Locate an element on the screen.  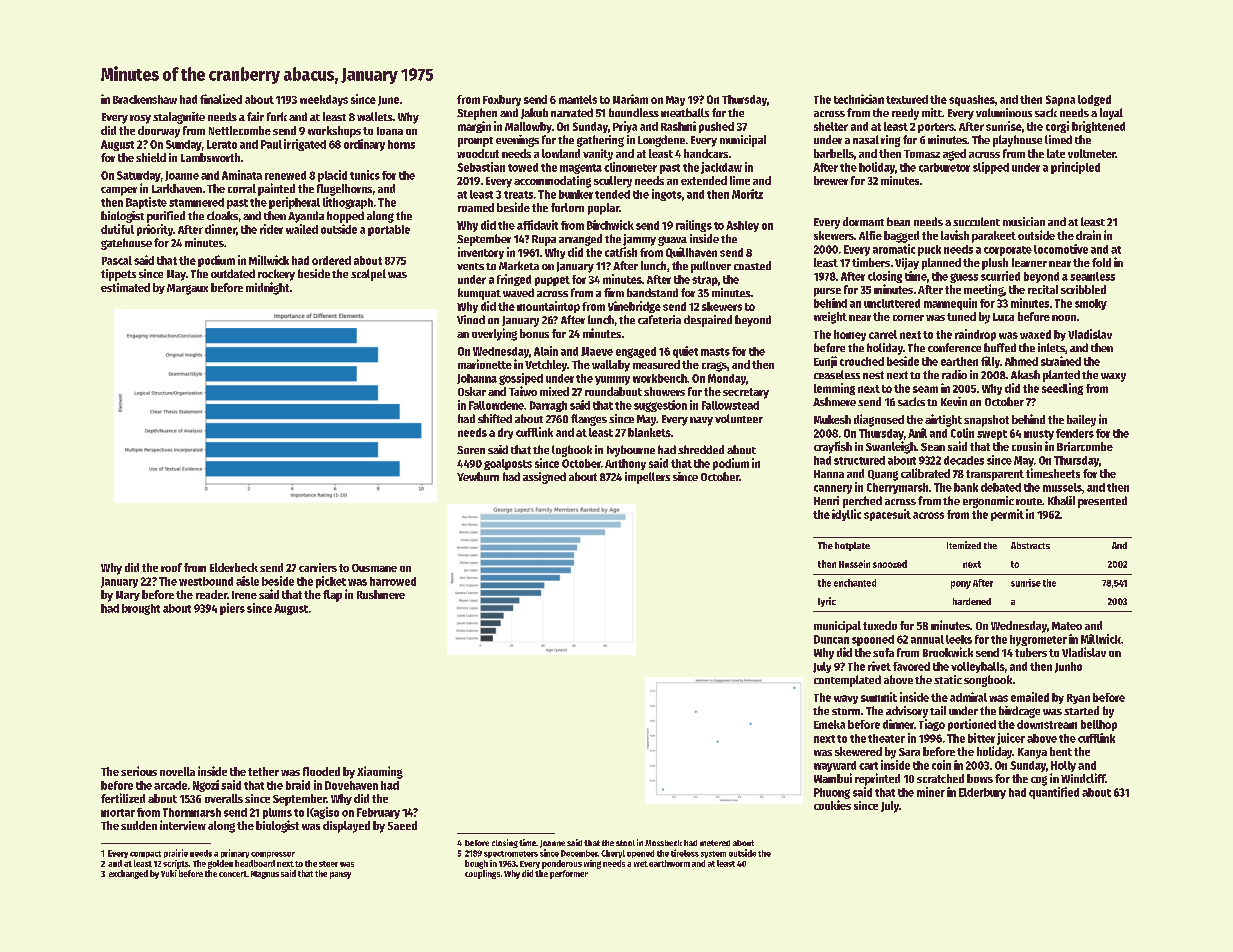
seedling is located at coordinates (1062, 389).
